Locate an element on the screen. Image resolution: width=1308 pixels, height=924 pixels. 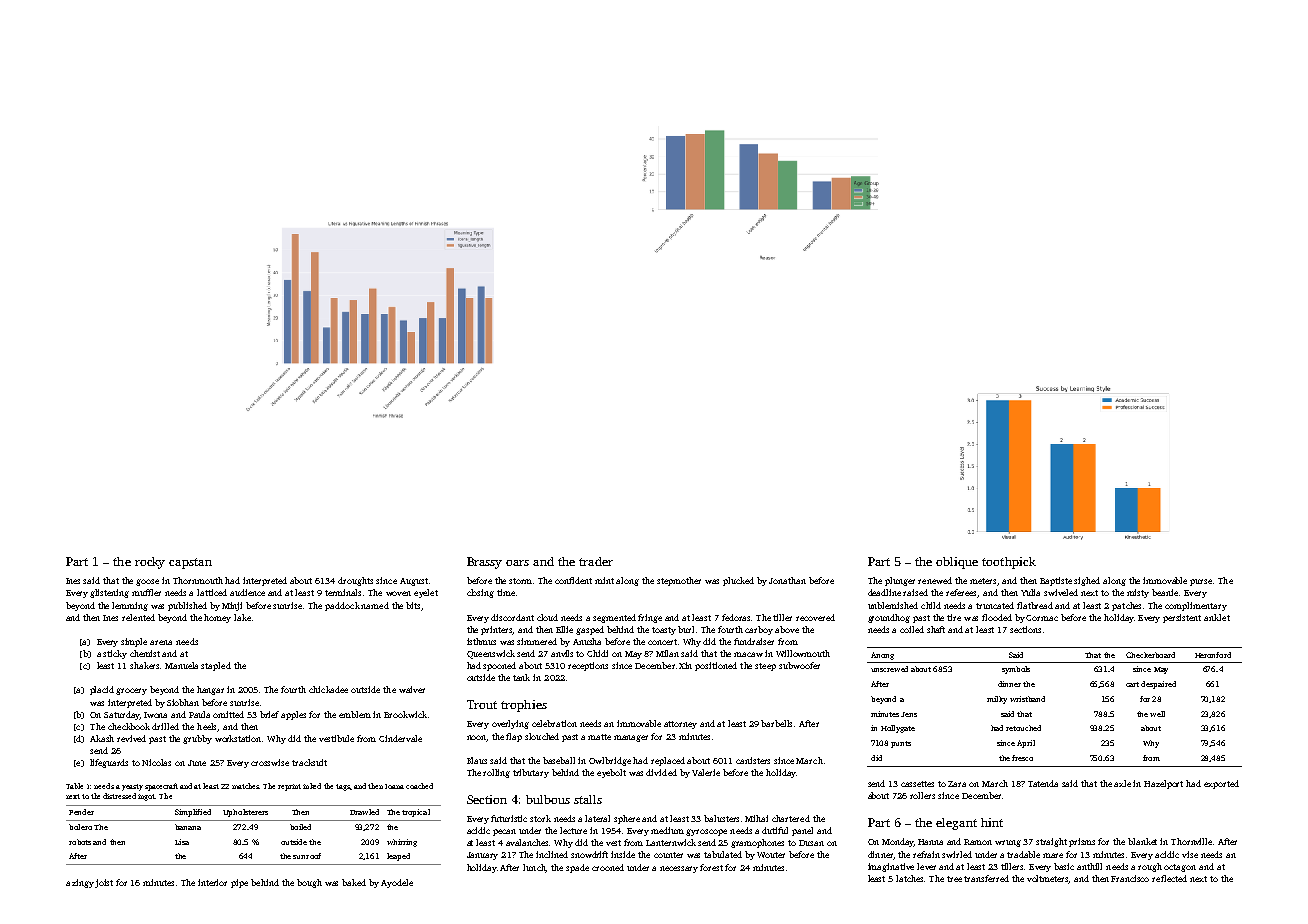
Xin is located at coordinates (685, 665).
